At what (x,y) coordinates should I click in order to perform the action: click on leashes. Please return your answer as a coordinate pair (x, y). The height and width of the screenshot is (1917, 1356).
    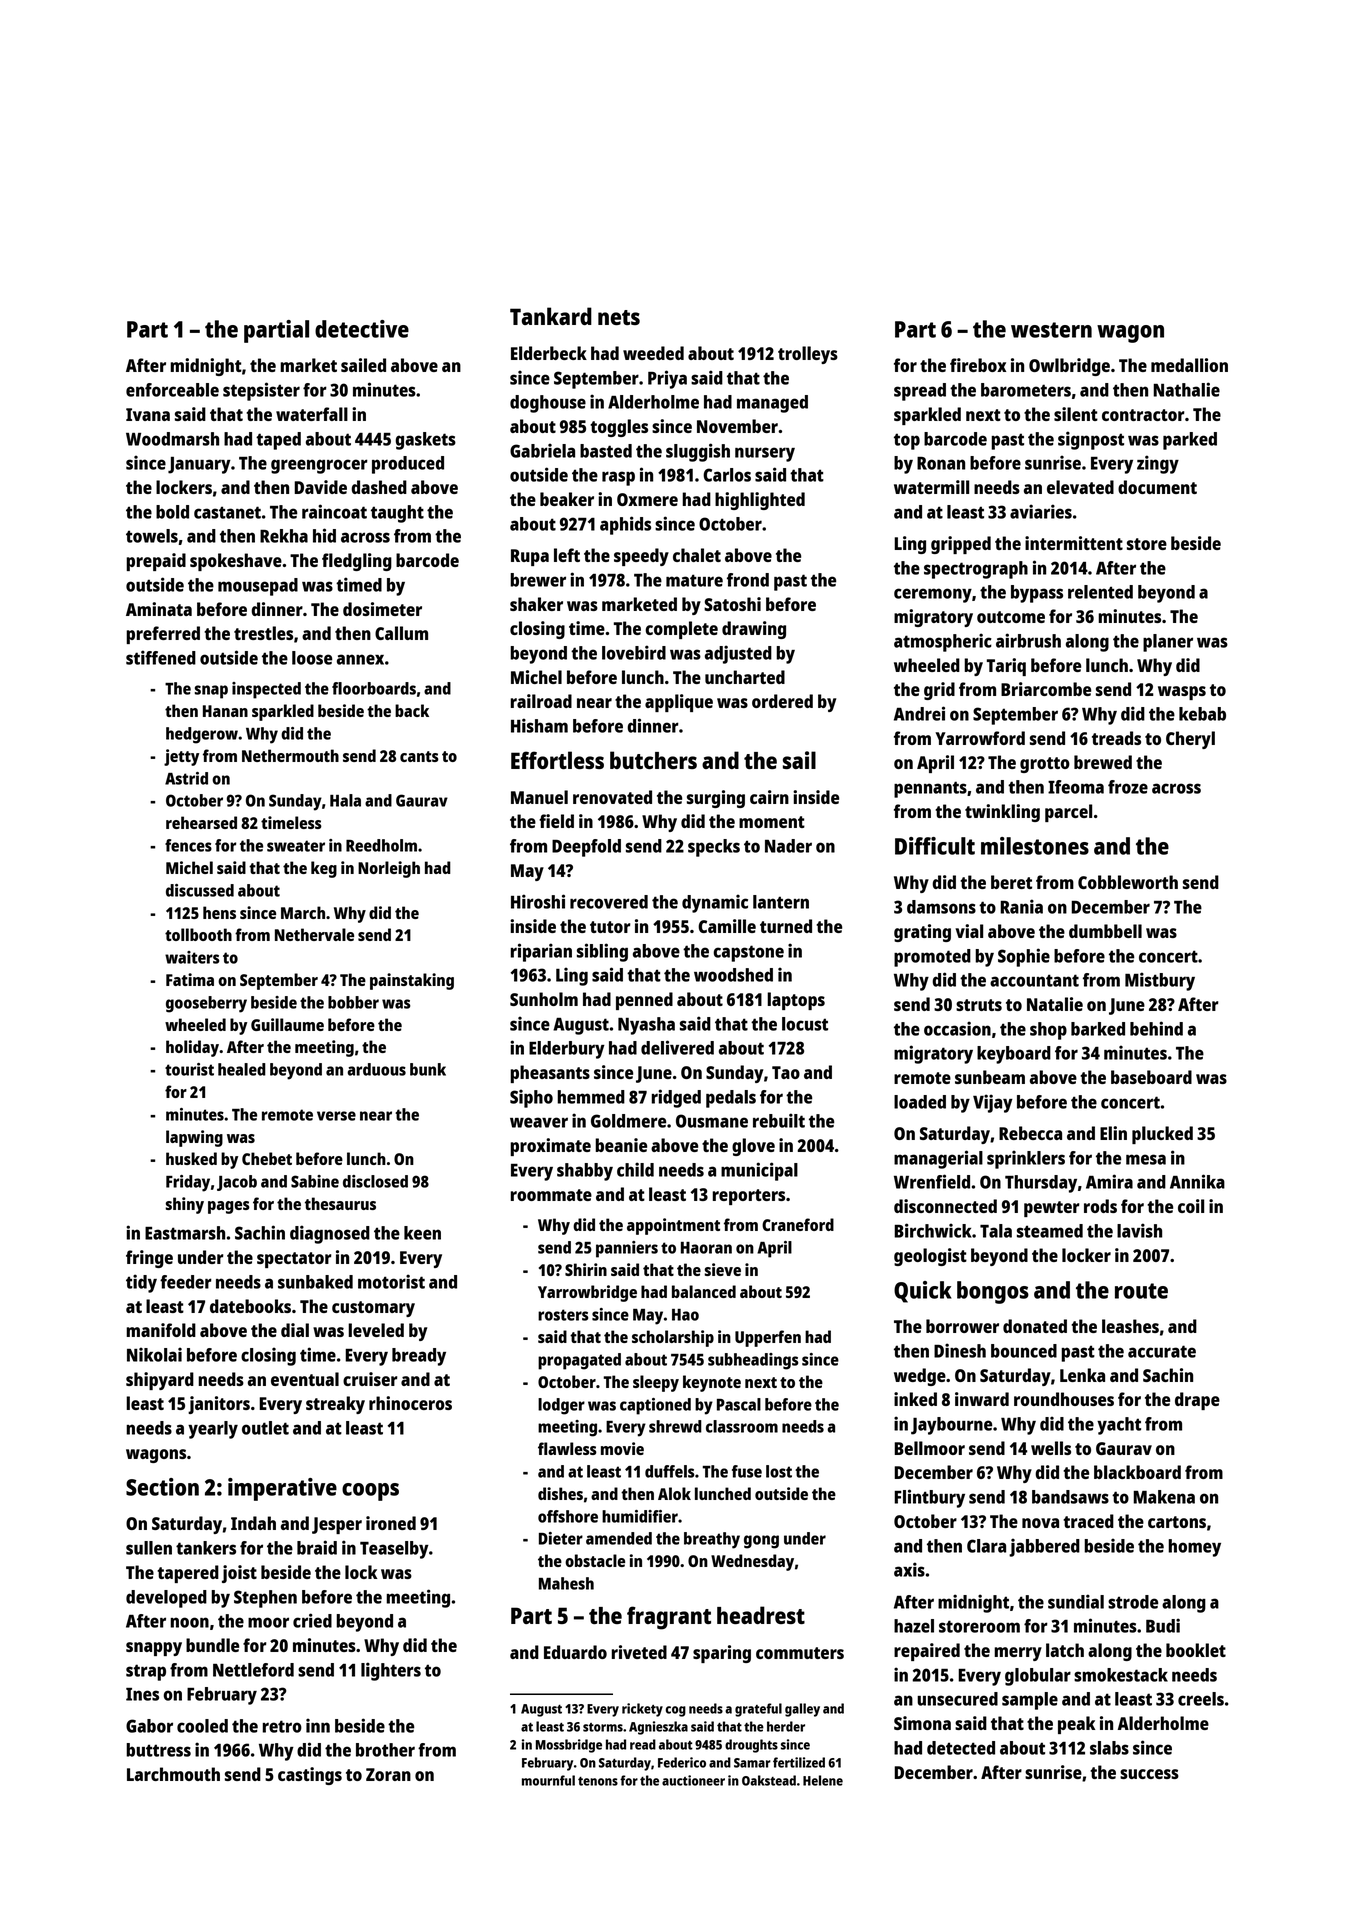
    Looking at the image, I should click on (1130, 1326).
